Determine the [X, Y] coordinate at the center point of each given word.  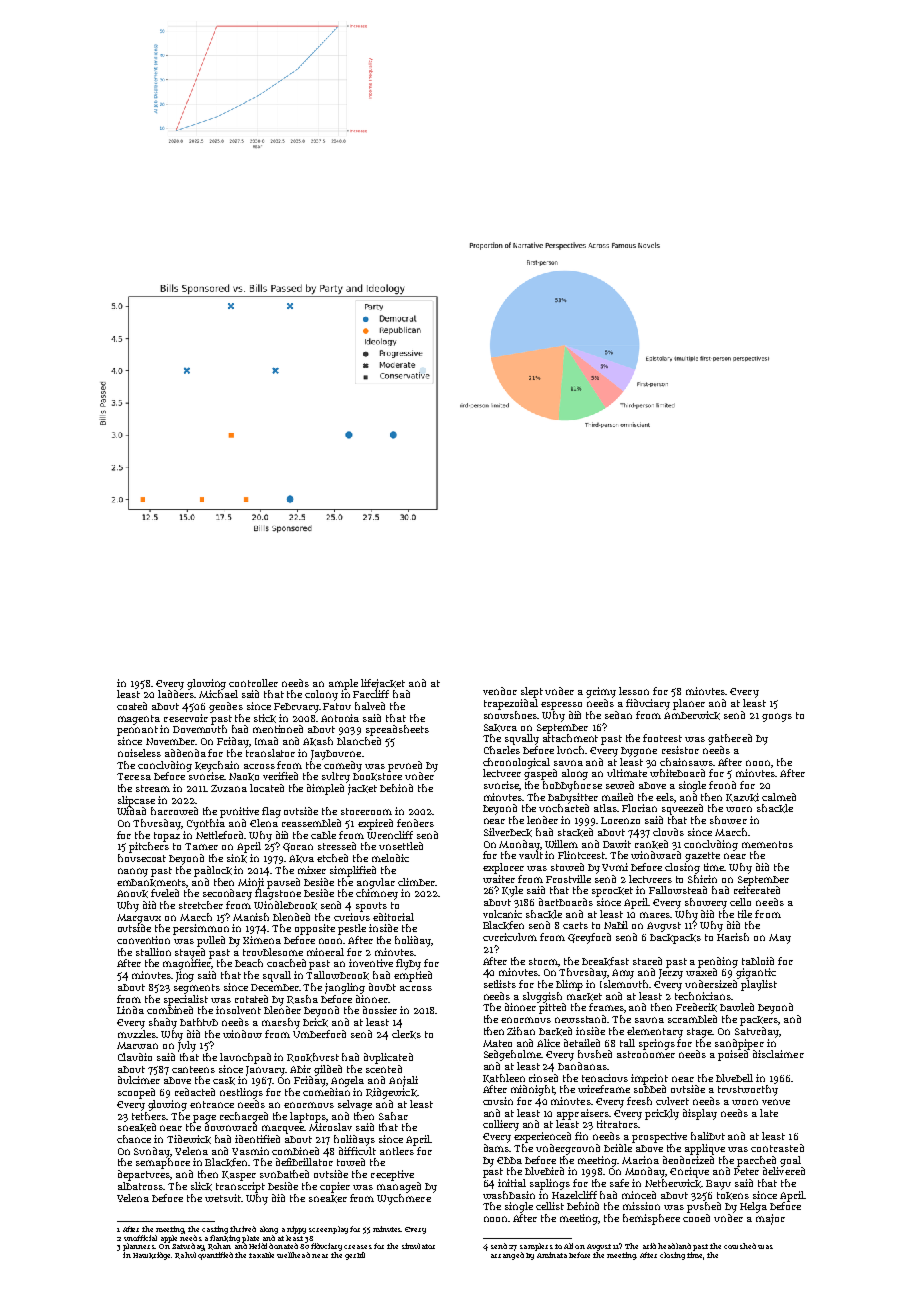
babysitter [573, 798]
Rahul [185, 1255]
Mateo [497, 1043]
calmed [779, 797]
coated [132, 706]
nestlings [241, 1093]
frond [722, 785]
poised [733, 1055]
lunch [571, 750]
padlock [213, 871]
